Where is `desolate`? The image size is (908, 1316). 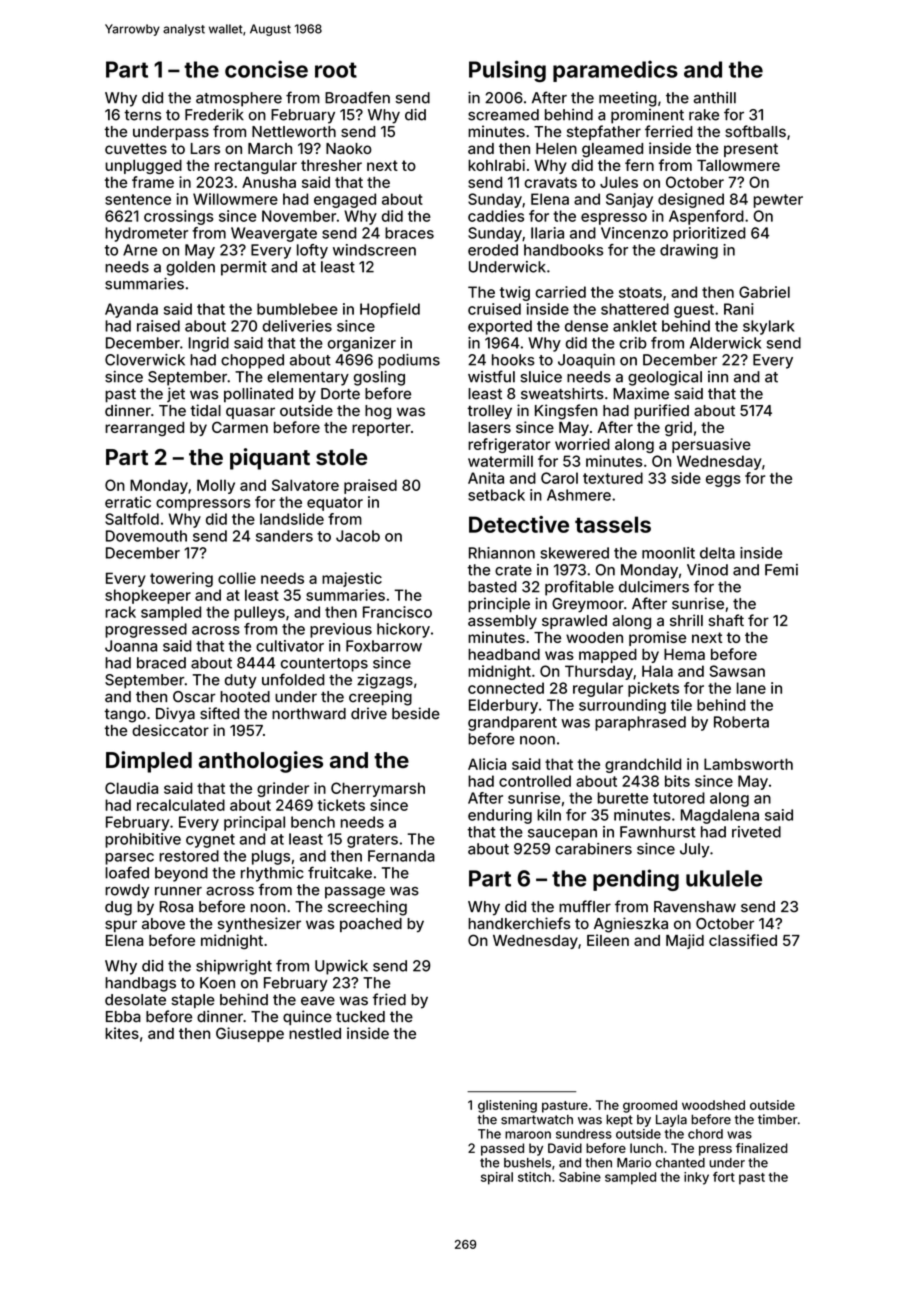 desolate is located at coordinates (135, 1000).
